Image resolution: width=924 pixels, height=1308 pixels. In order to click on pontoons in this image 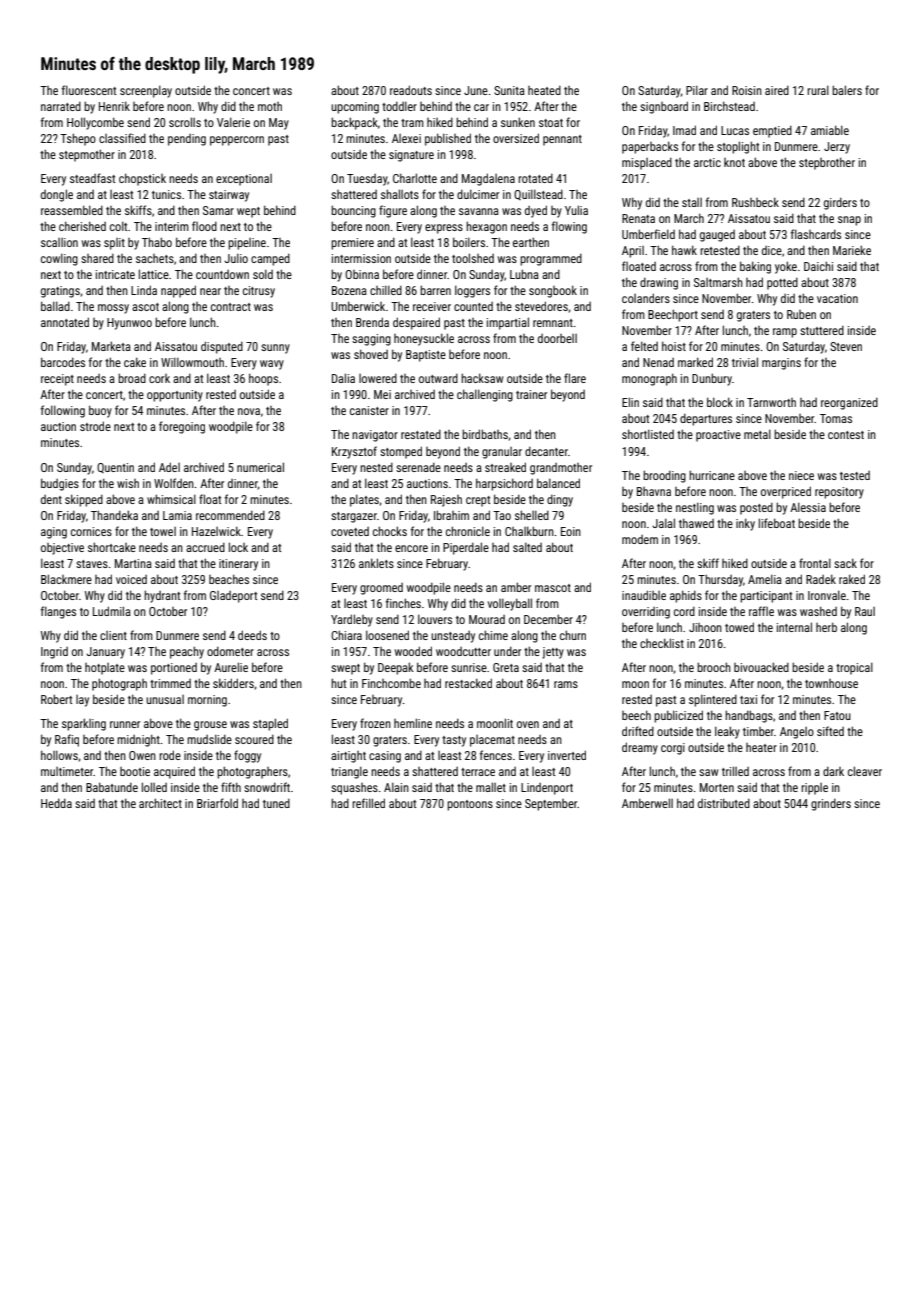, I will do `click(470, 805)`.
